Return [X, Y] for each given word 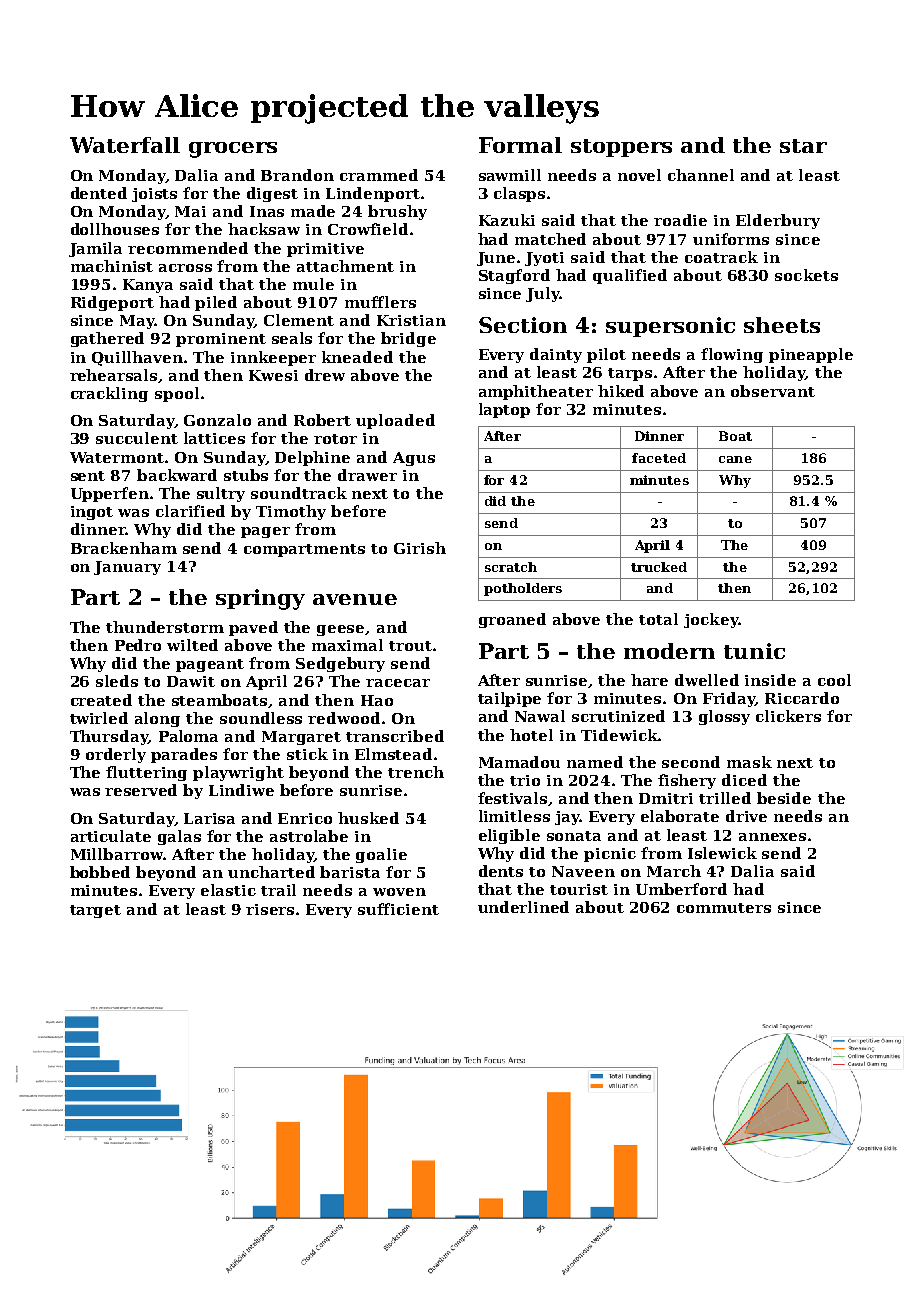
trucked [659, 567]
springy [260, 599]
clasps [519, 194]
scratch [511, 567]
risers [270, 909]
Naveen [583, 871]
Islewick [722, 853]
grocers [233, 150]
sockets [806, 275]
